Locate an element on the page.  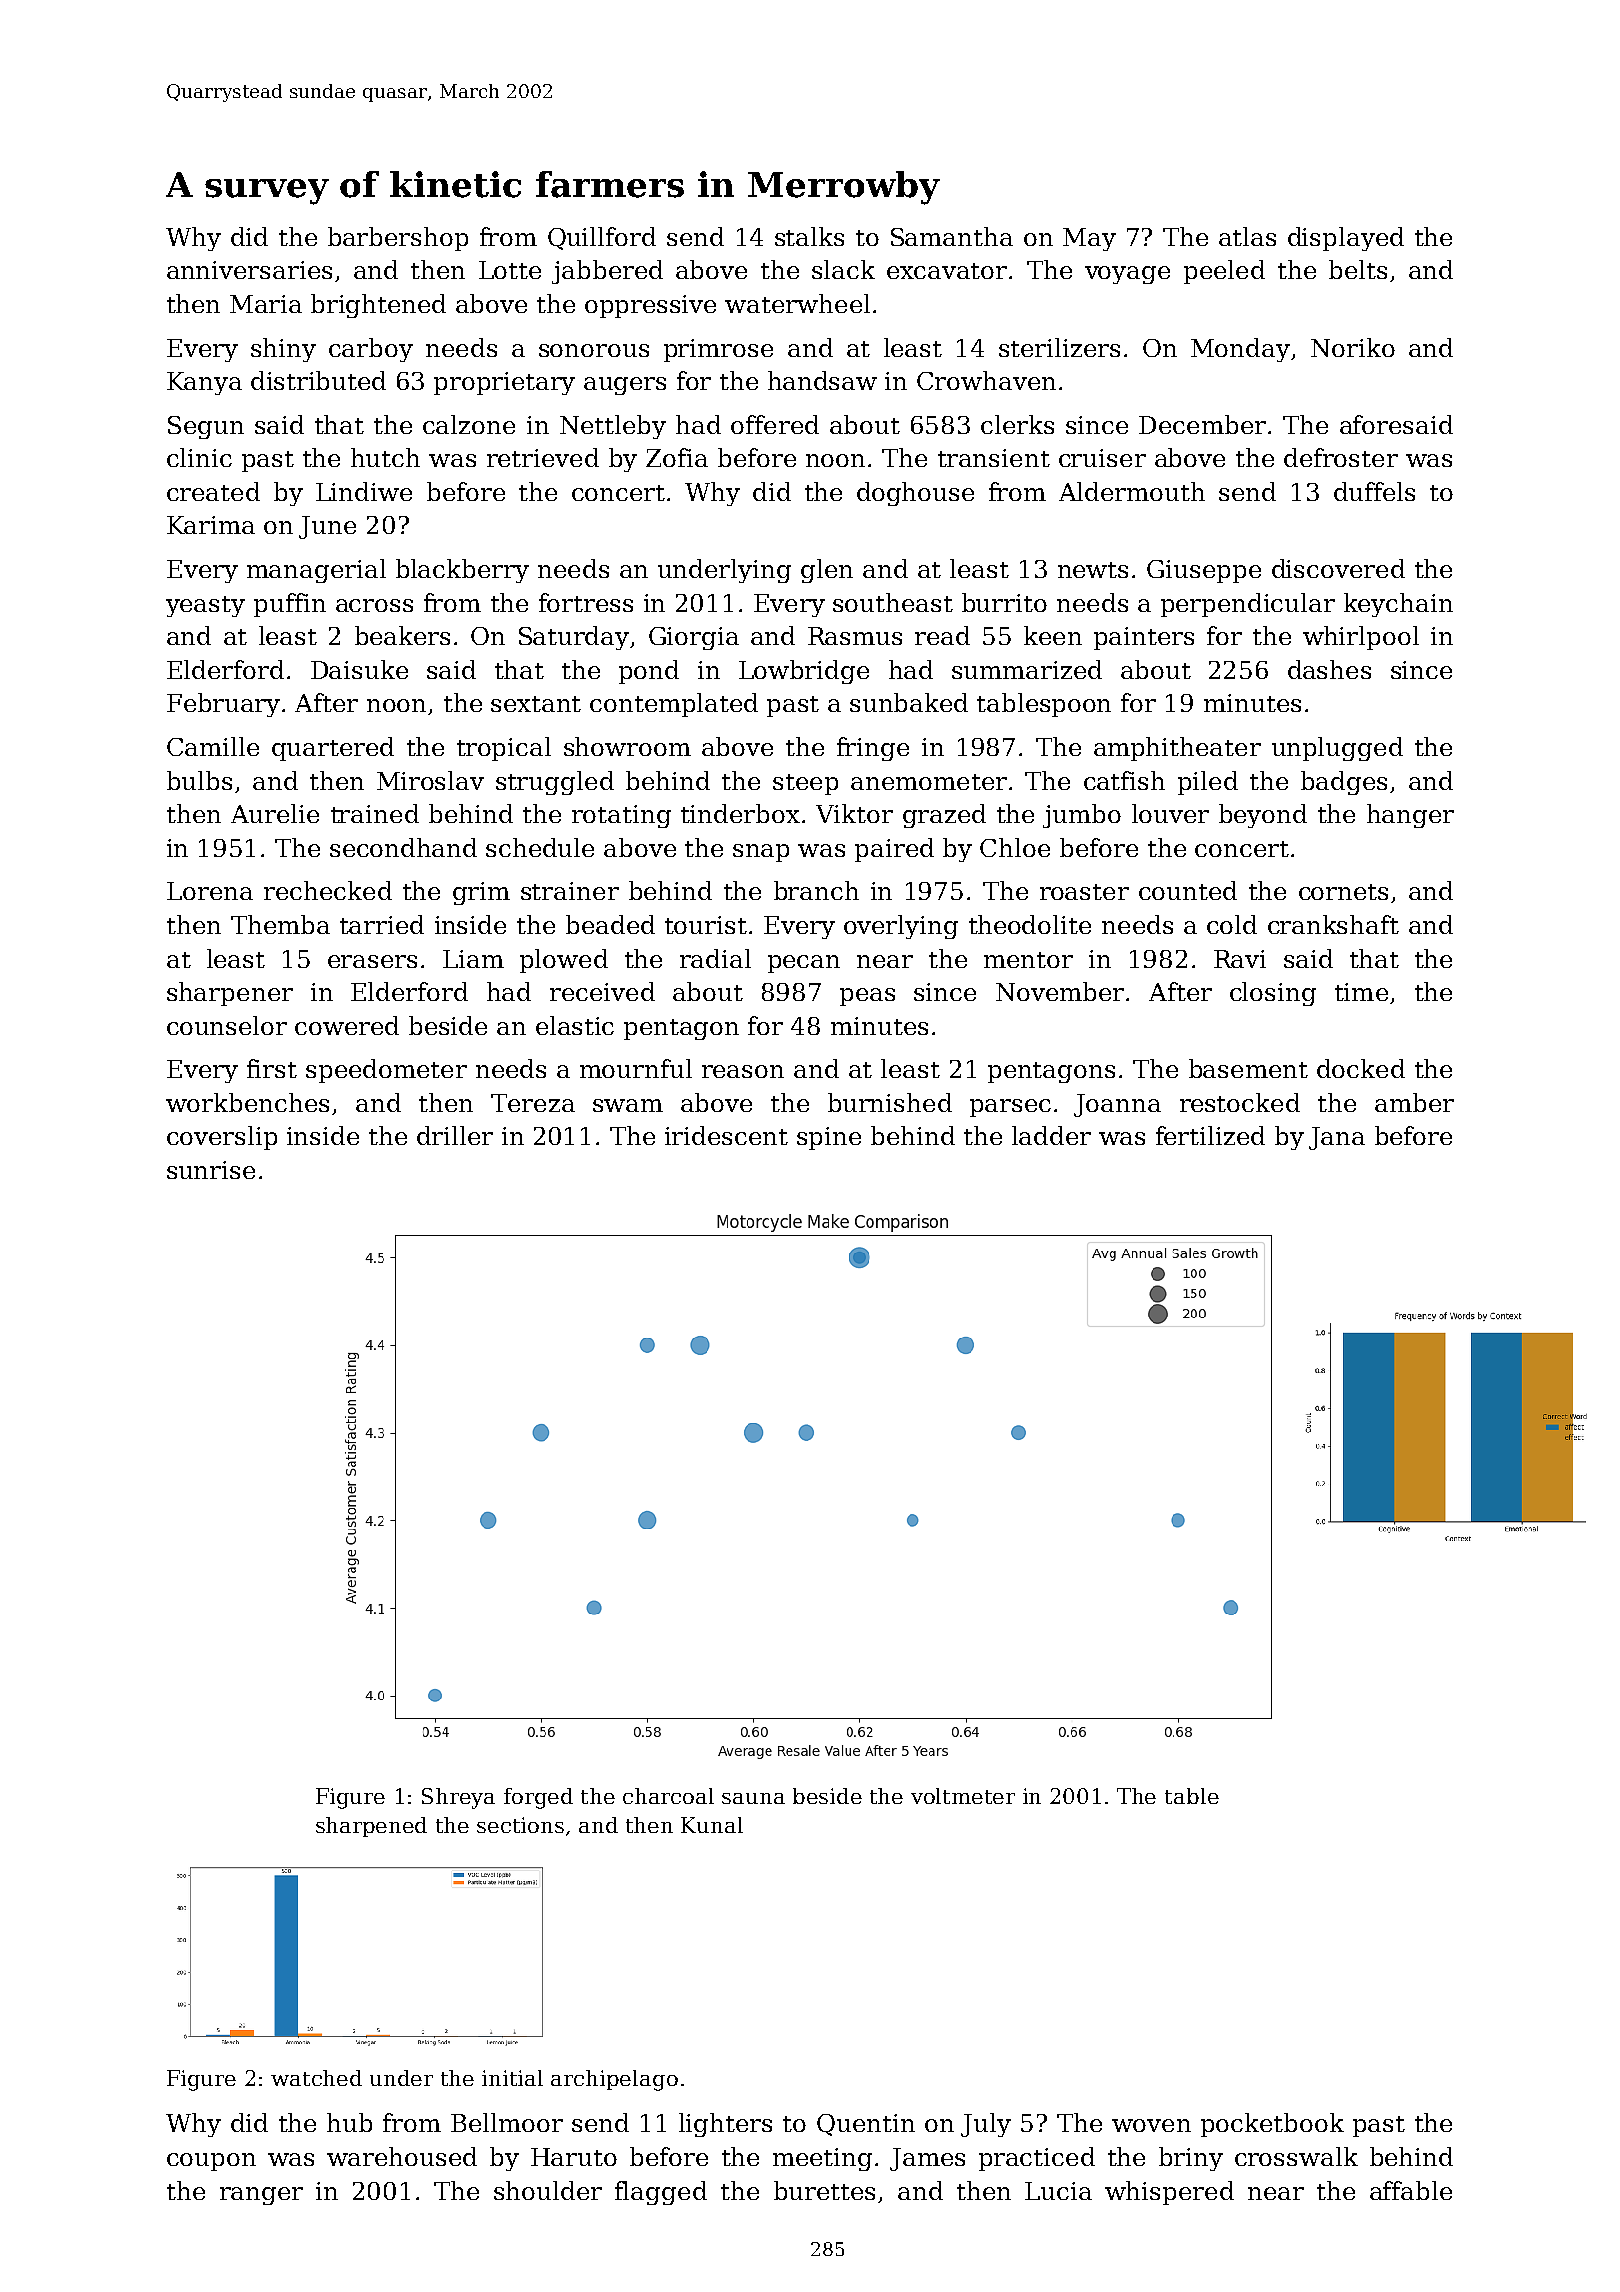
driller is located at coordinates (455, 1135).
